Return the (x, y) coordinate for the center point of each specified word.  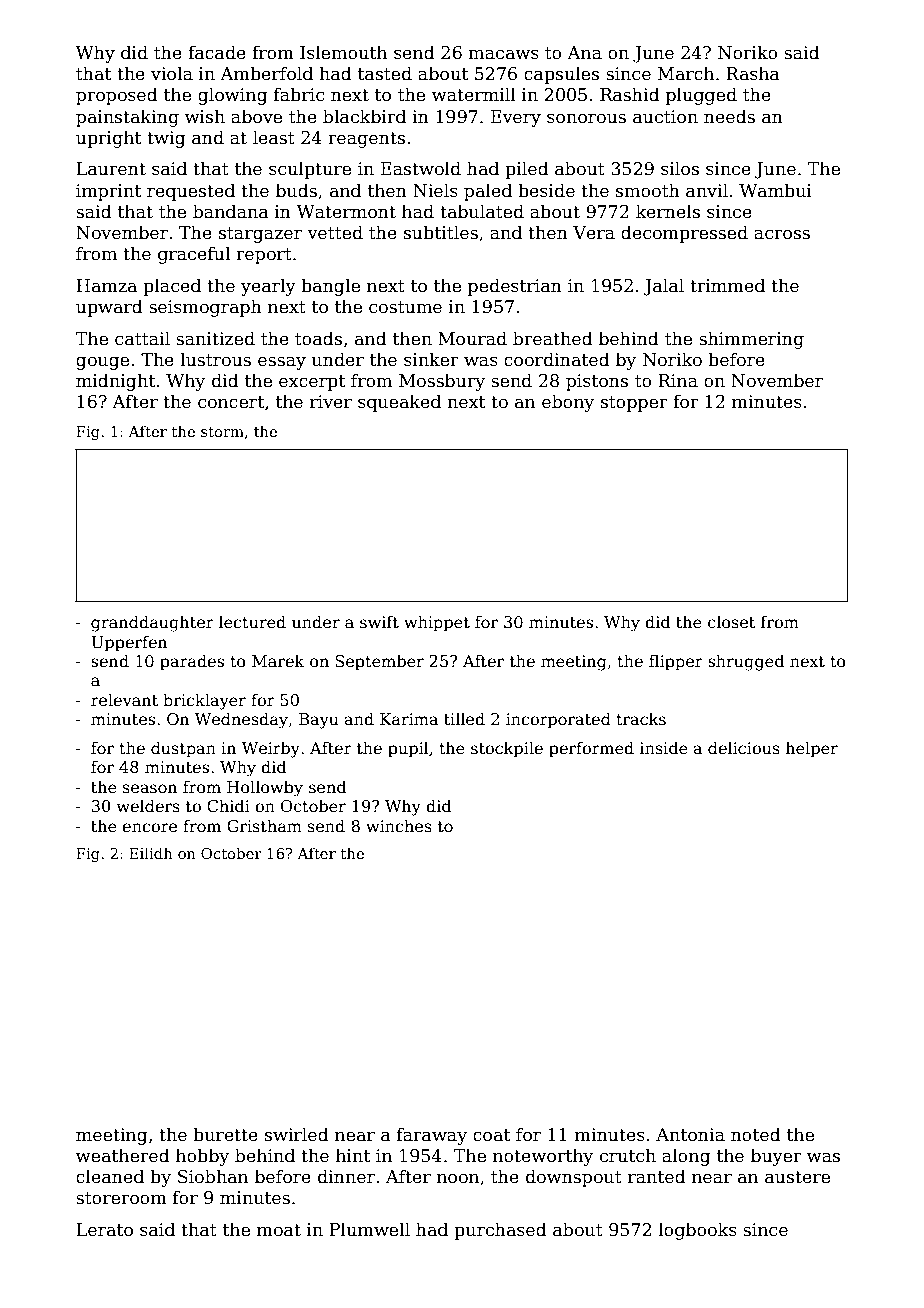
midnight (115, 382)
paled (488, 192)
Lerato (104, 1230)
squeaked (399, 403)
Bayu (319, 721)
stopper (634, 404)
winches (399, 825)
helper (812, 749)
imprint (108, 192)
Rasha (753, 73)
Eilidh (151, 853)
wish (205, 116)
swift (379, 622)
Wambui (775, 190)
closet (731, 621)
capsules (561, 75)
